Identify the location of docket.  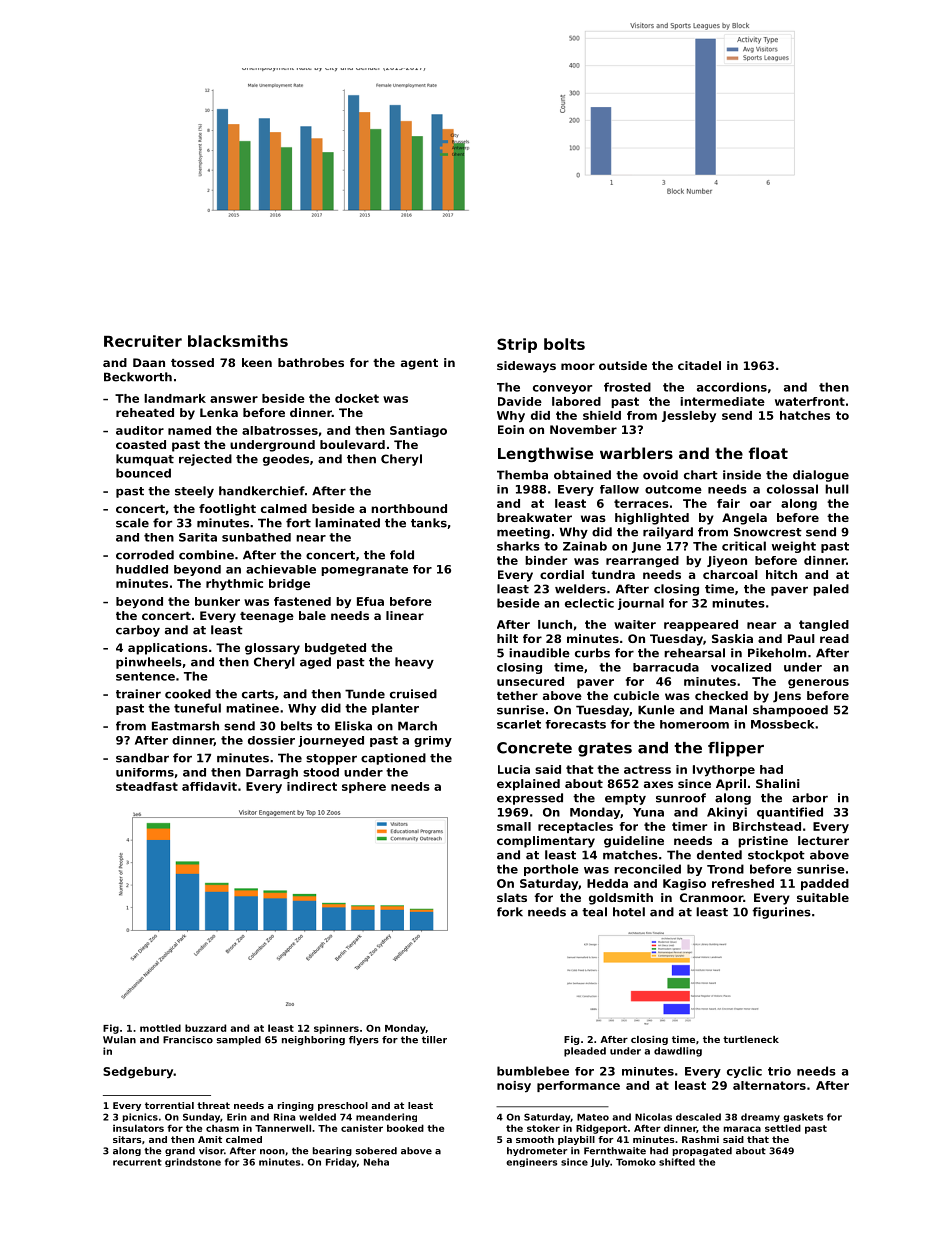
(357, 398).
